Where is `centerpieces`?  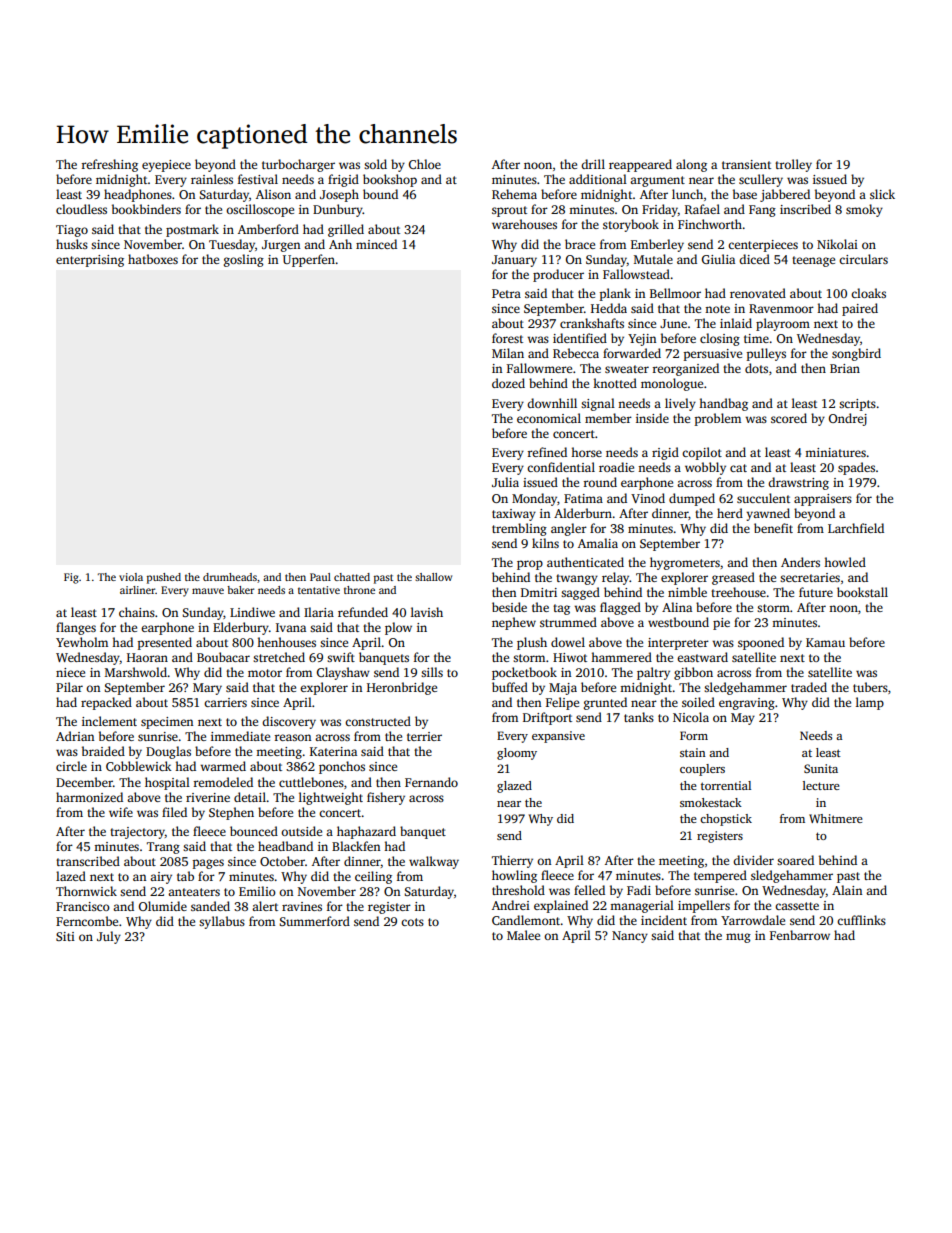 centerpieces is located at coordinates (763, 246).
